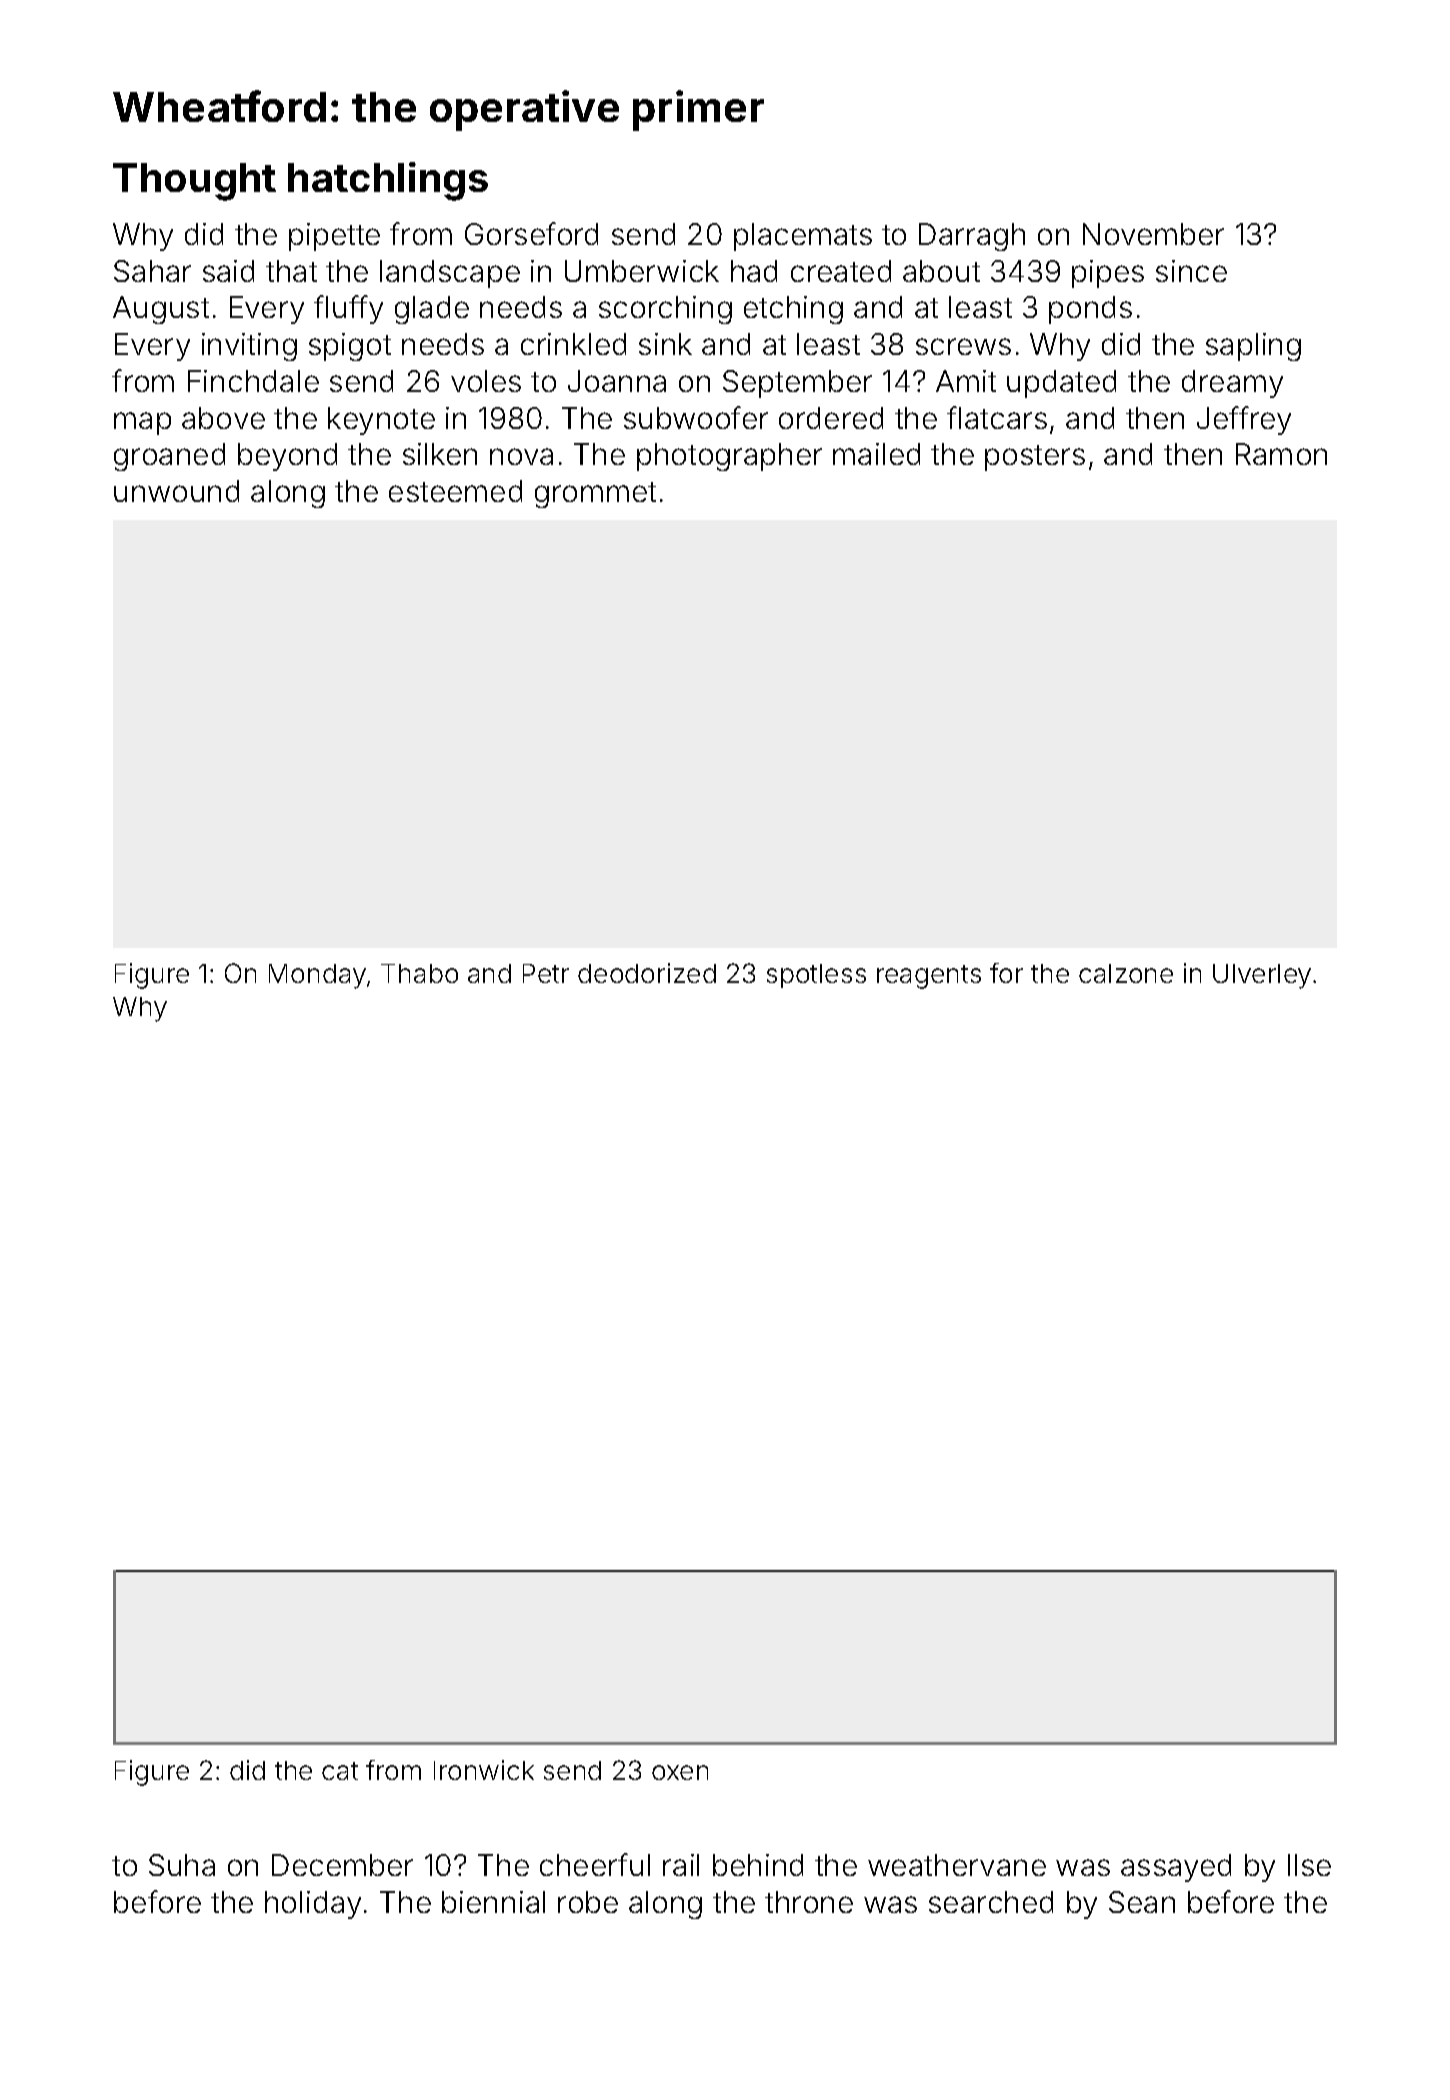 This page has height=2100, width=1450. I want to click on deodorized, so click(647, 973).
